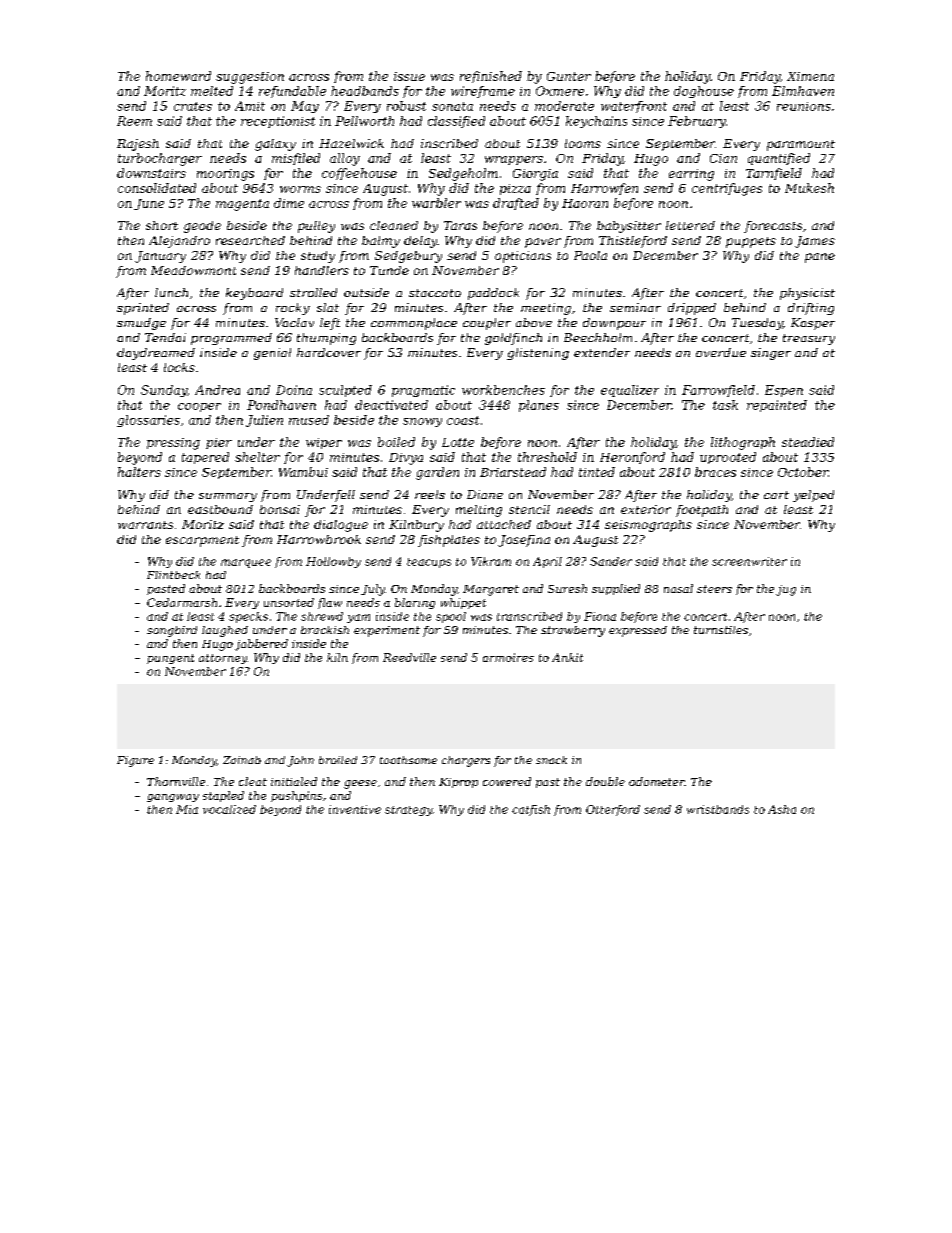 The width and height of the screenshot is (952, 1233). I want to click on gangway, so click(173, 798).
